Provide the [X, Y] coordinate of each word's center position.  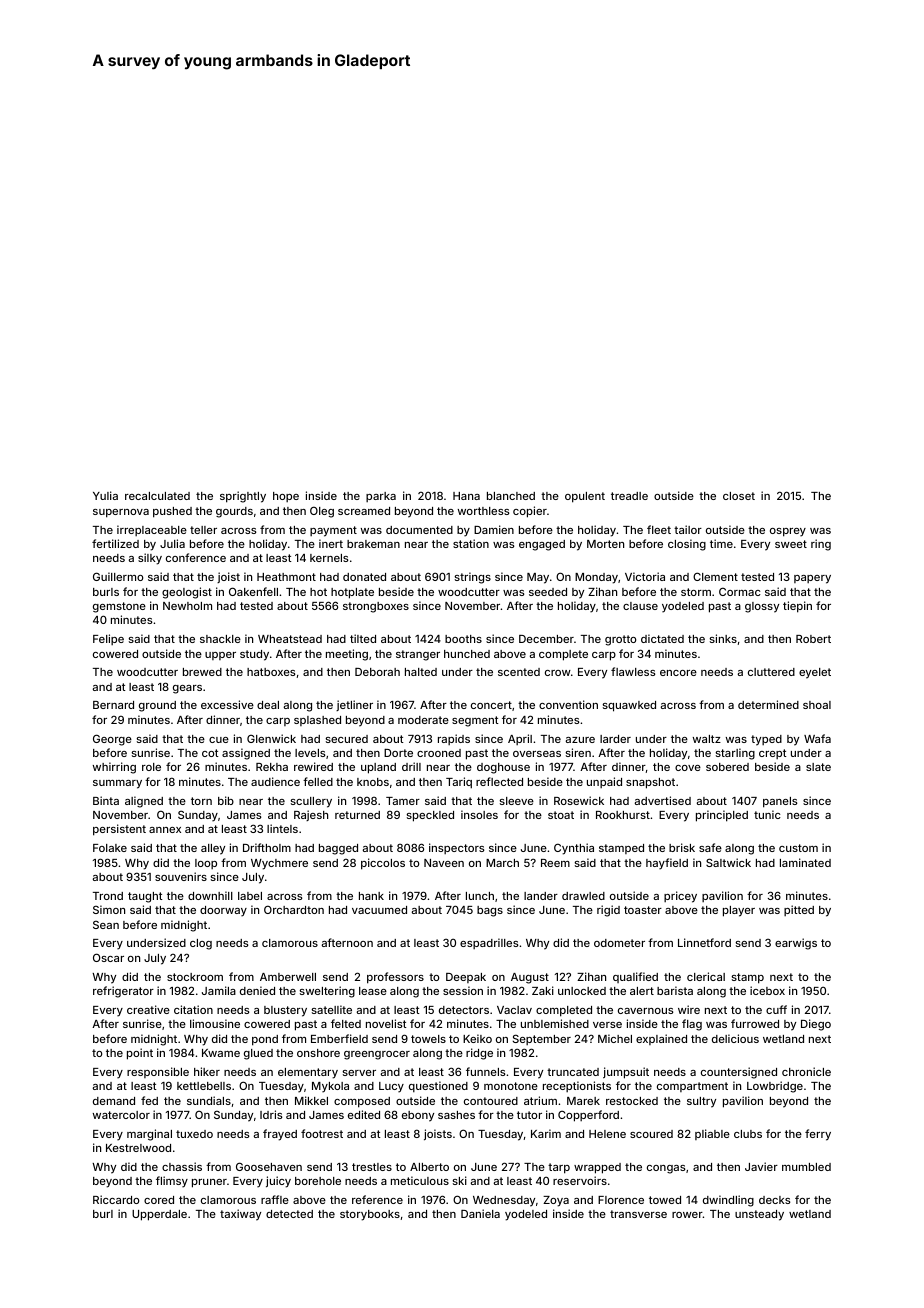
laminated [805, 862]
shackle [220, 639]
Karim [546, 1133]
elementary [308, 1073]
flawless [633, 671]
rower [687, 1215]
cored [159, 1200]
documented [419, 530]
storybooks [370, 1215]
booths [463, 639]
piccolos [383, 864]
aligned [144, 802]
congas [666, 1169]
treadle [629, 496]
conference [196, 557]
